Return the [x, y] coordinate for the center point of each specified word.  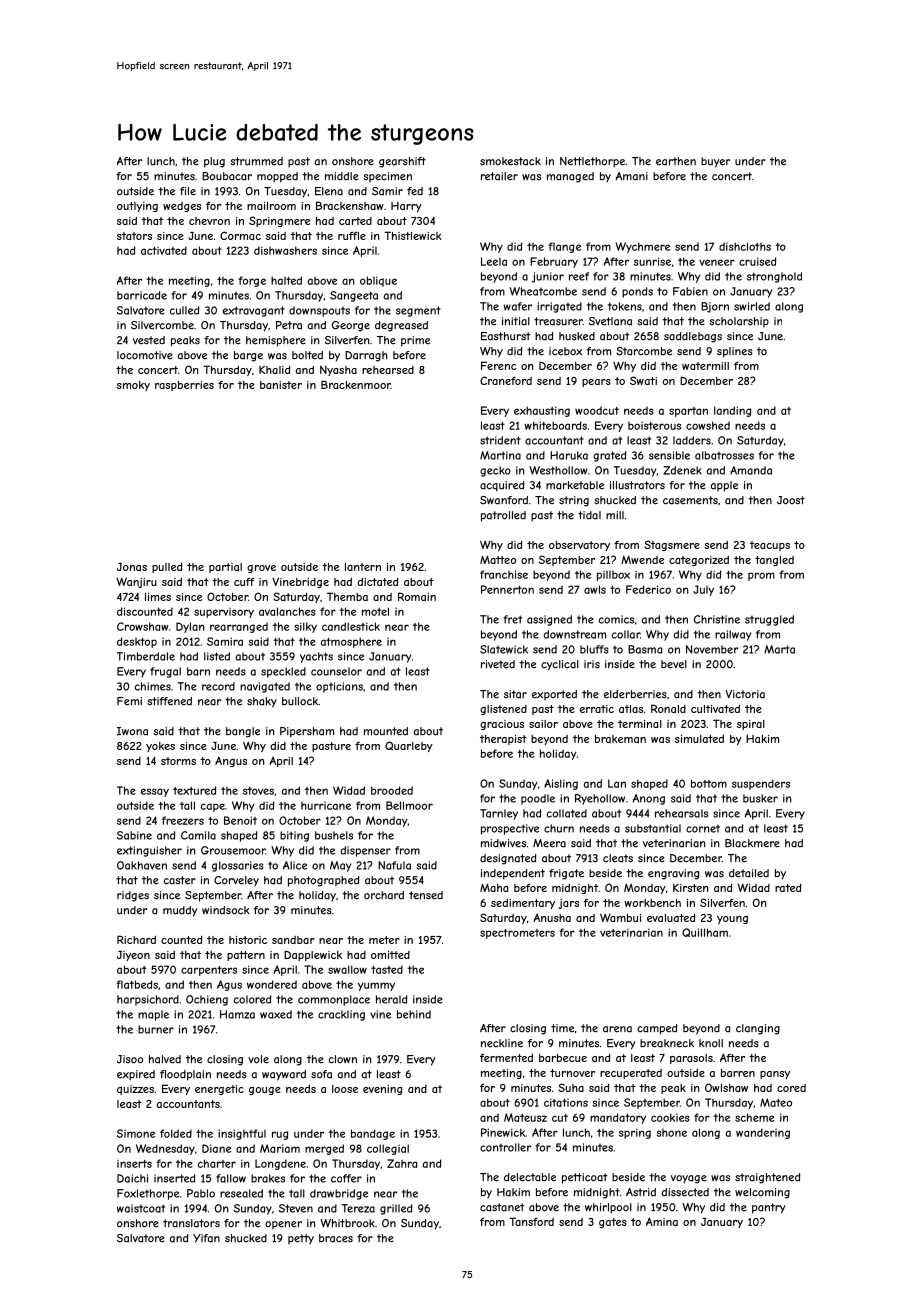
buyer [715, 162]
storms [178, 761]
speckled [283, 672]
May [340, 866]
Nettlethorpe [592, 162]
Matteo [498, 559]
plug [214, 162]
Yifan [206, 1238]
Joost [791, 500]
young [732, 920]
